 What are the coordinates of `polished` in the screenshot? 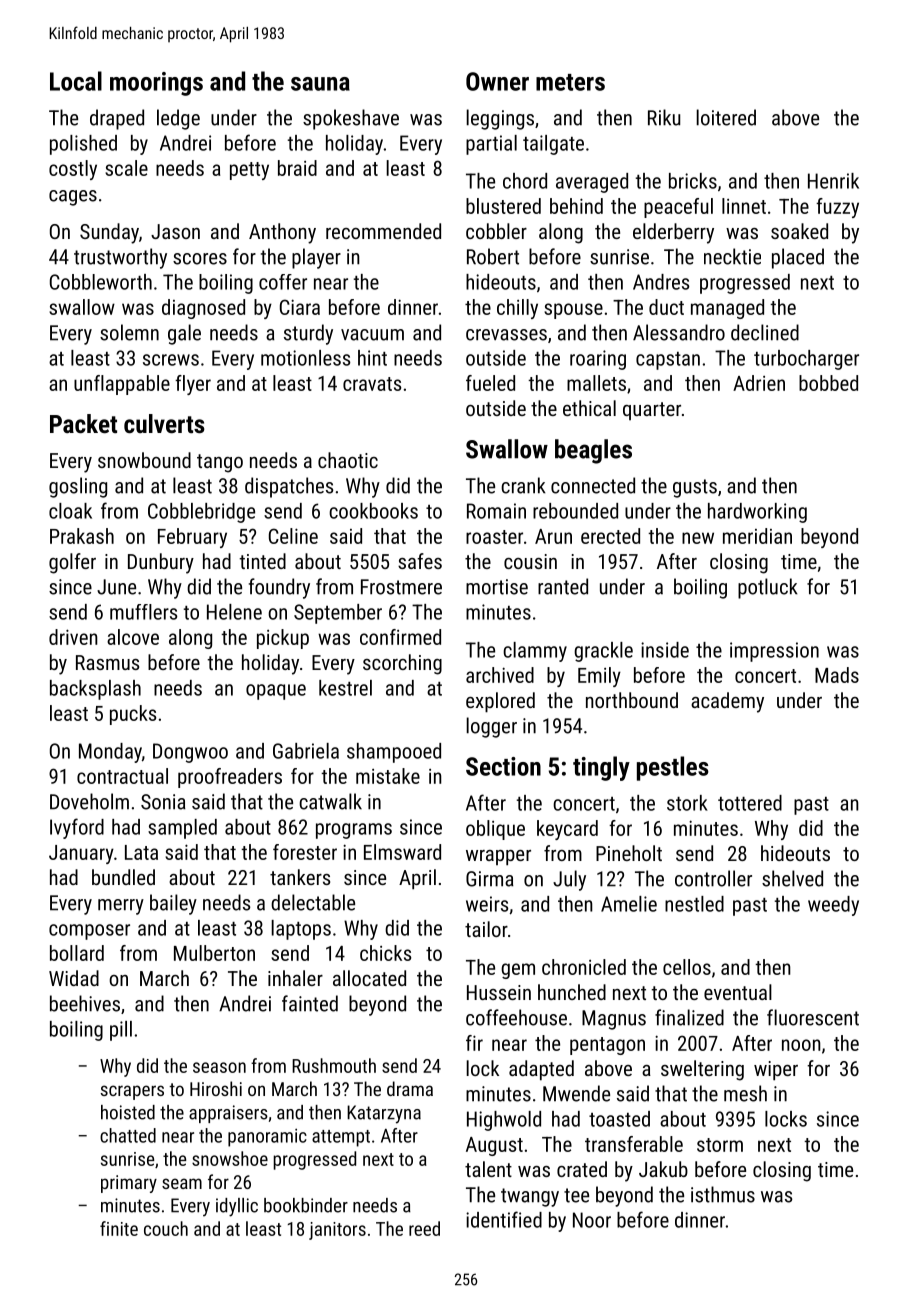 It's located at (83, 145).
